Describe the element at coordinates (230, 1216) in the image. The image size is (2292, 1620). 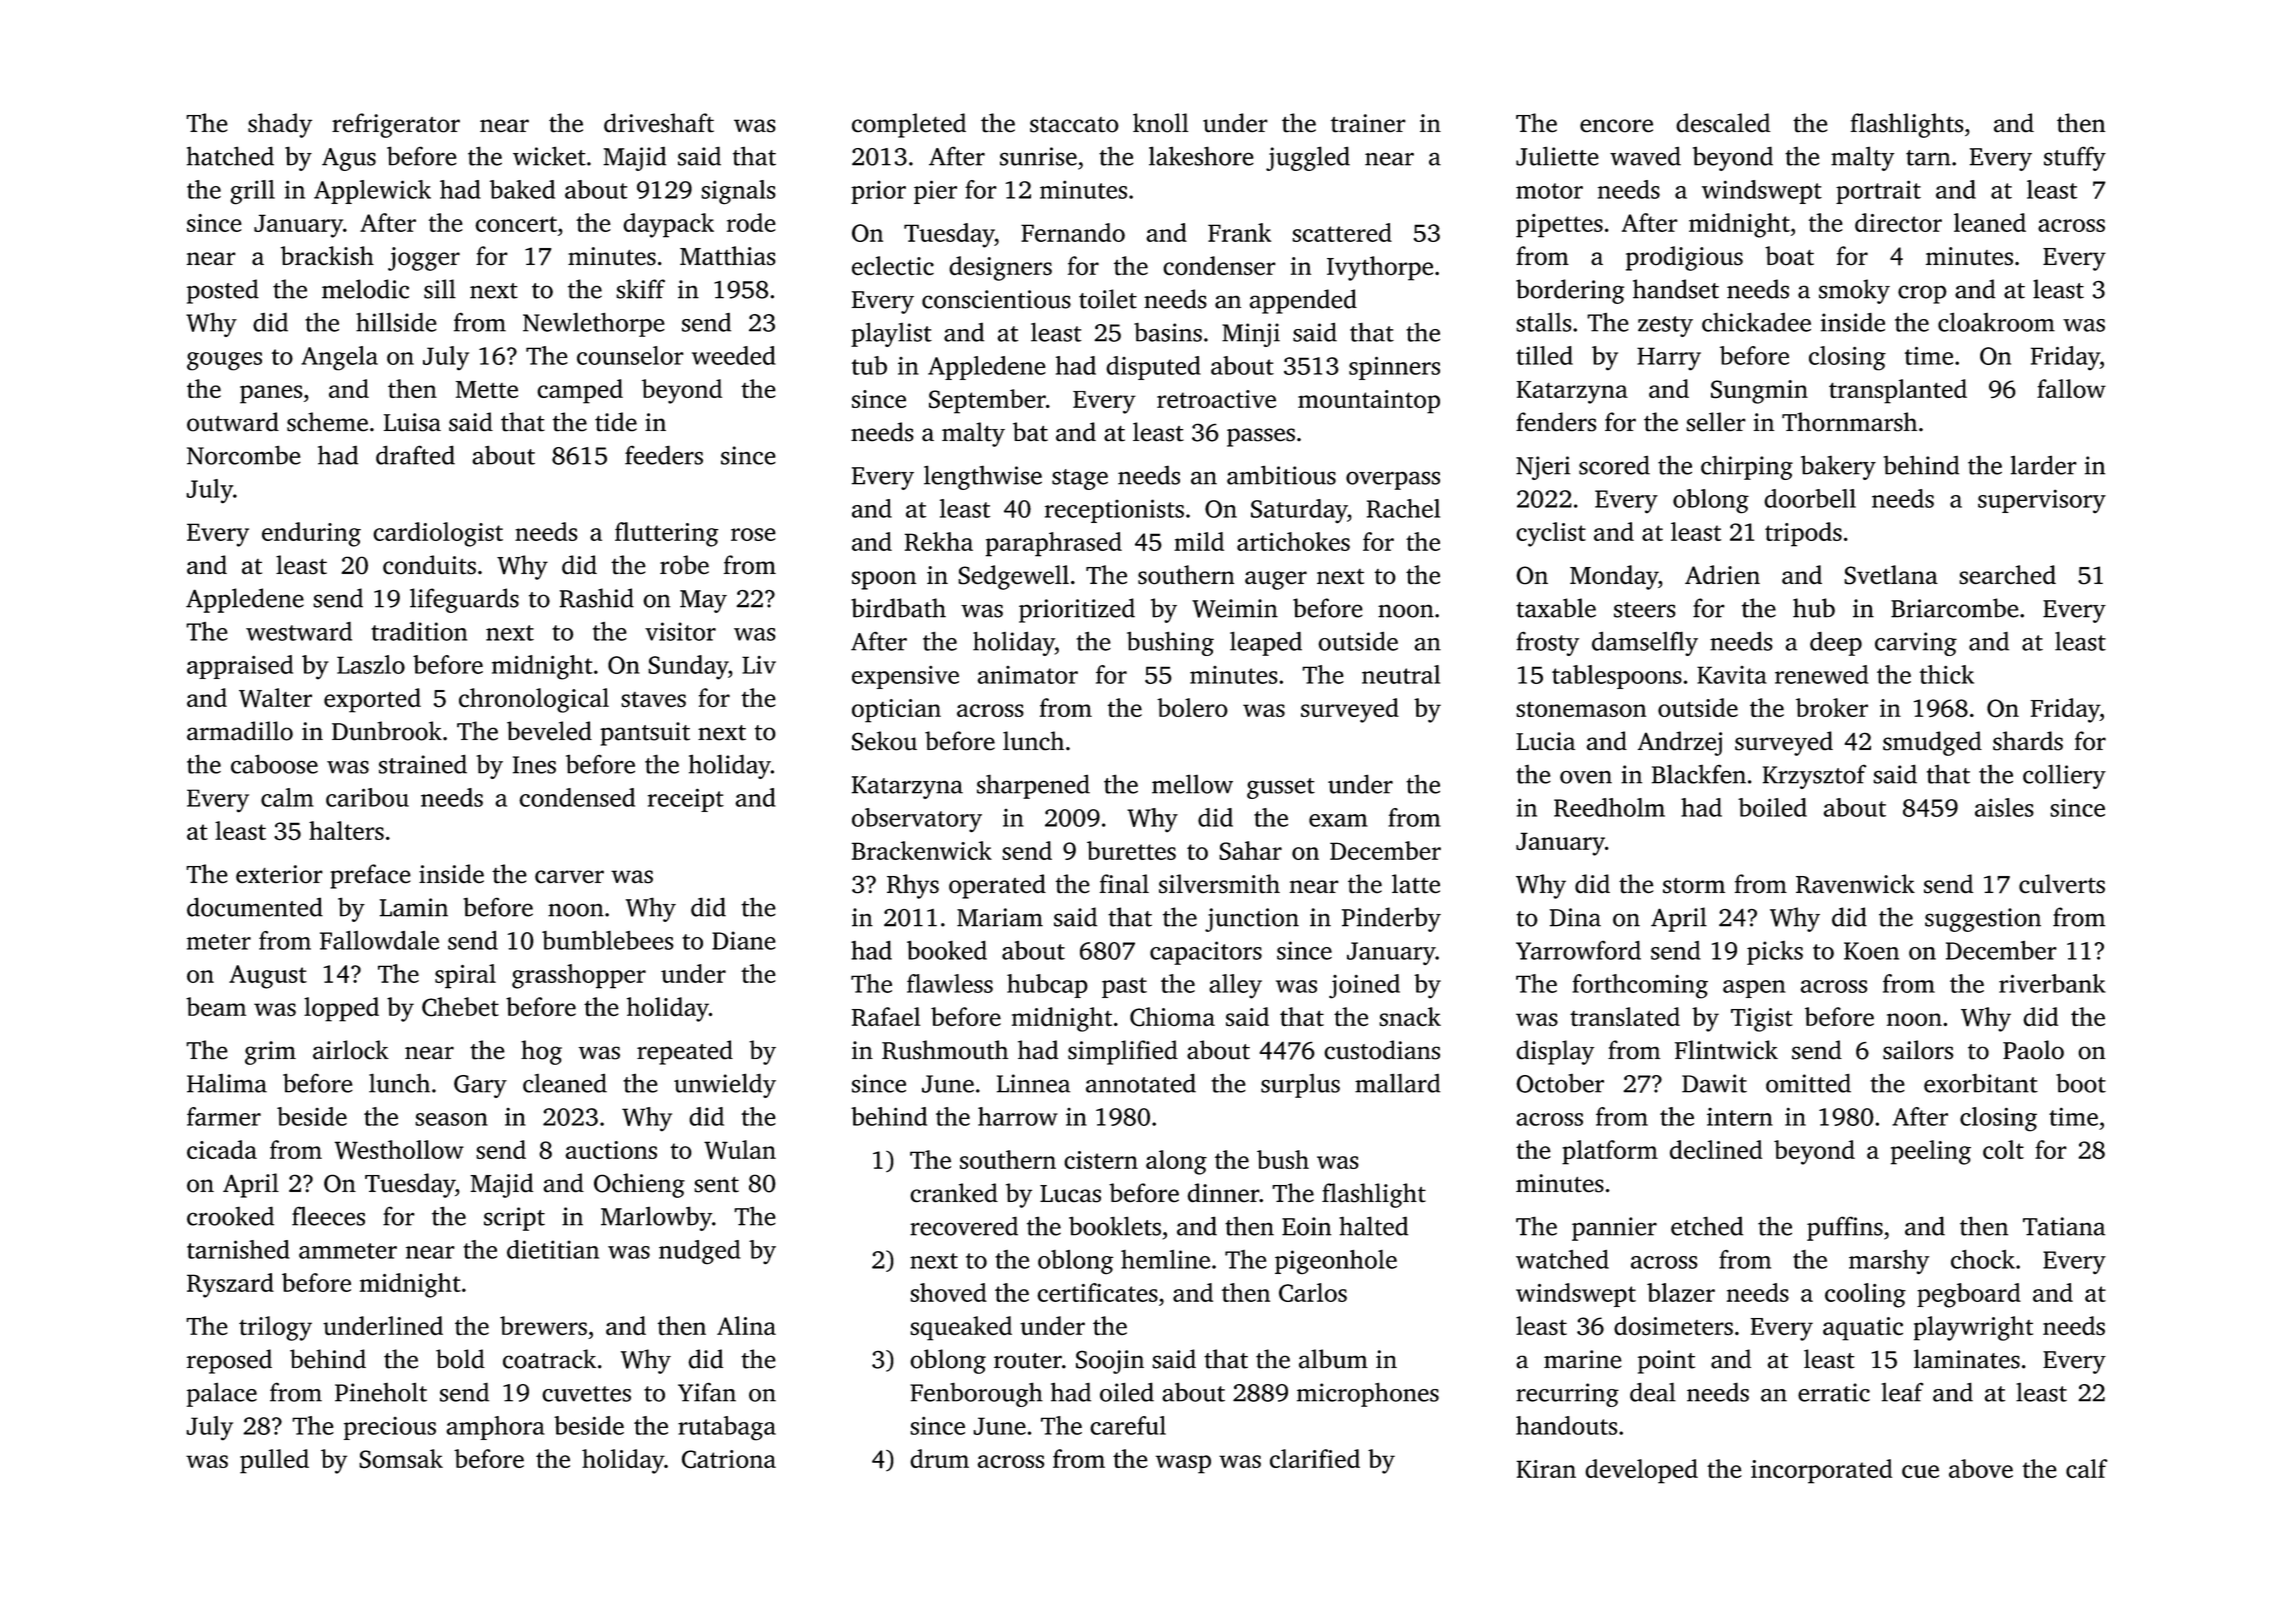
I see `crooked` at that location.
